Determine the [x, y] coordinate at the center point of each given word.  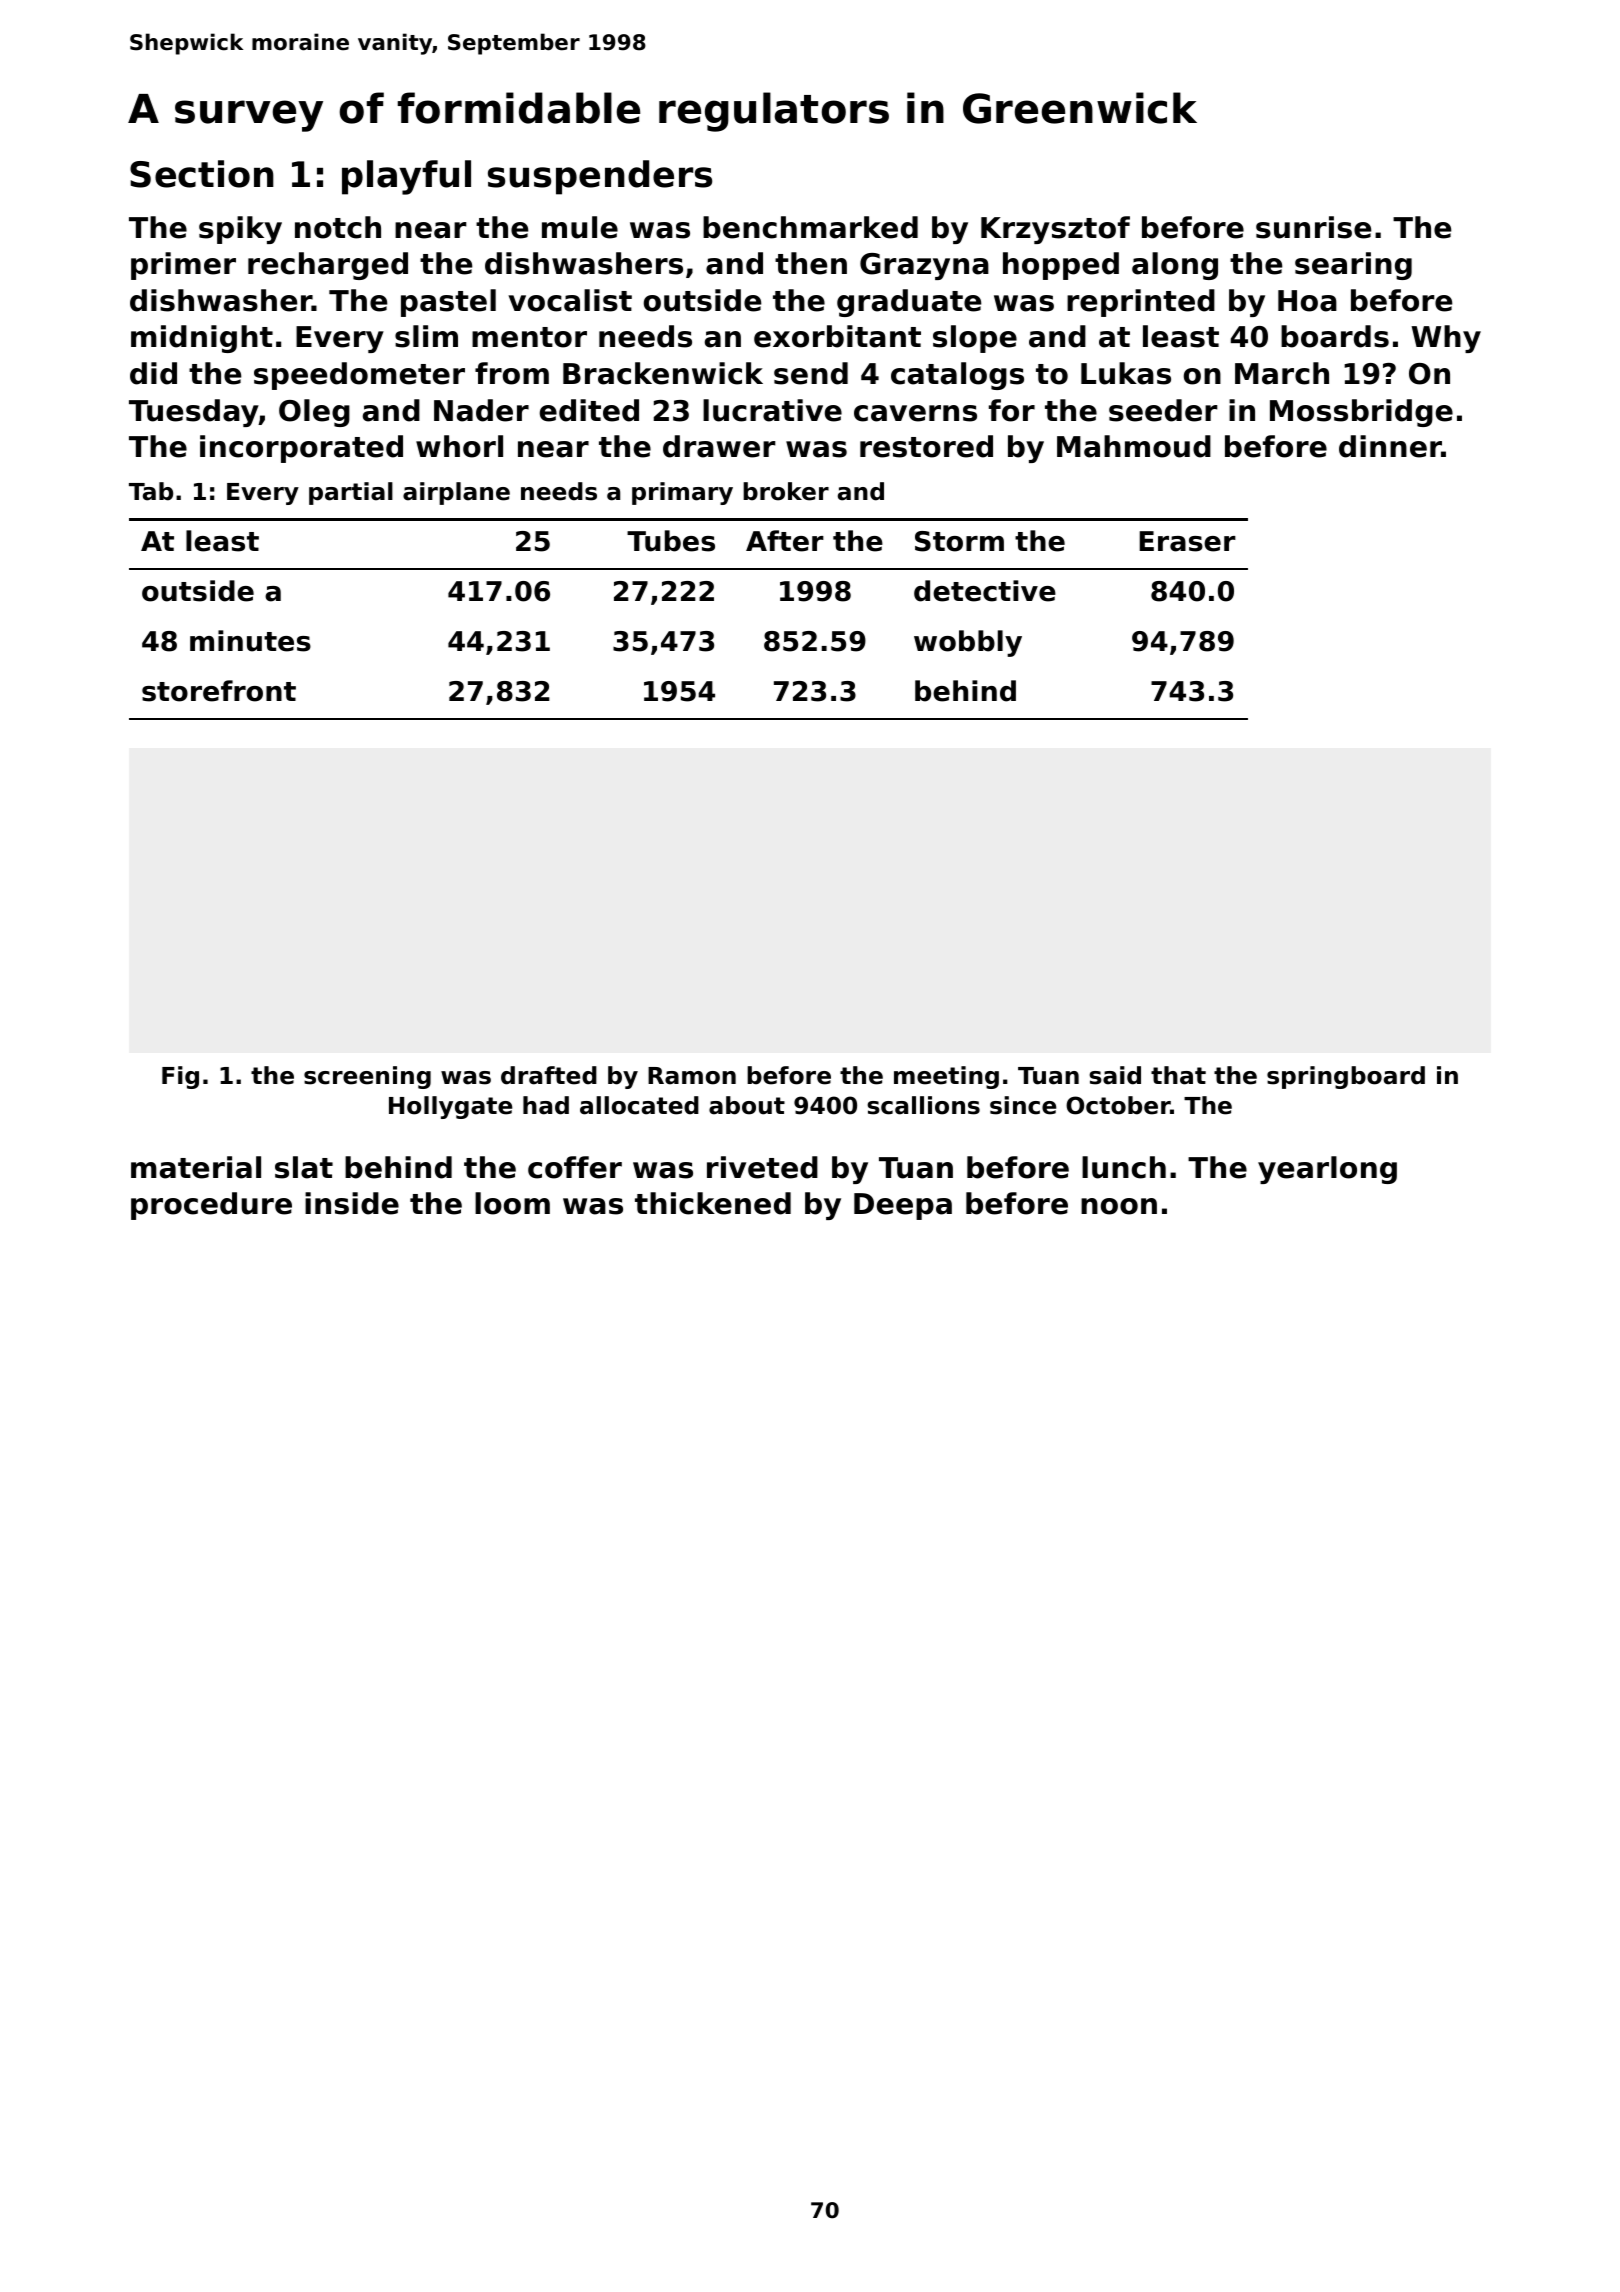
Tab [151, 491]
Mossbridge [1361, 413]
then [811, 263]
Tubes [671, 541]
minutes [250, 641]
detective [985, 591]
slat [304, 1167]
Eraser [1187, 541]
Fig [180, 1077]
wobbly [968, 643]
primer [183, 266]
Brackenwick [663, 373]
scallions [923, 1105]
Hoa [1307, 301]
